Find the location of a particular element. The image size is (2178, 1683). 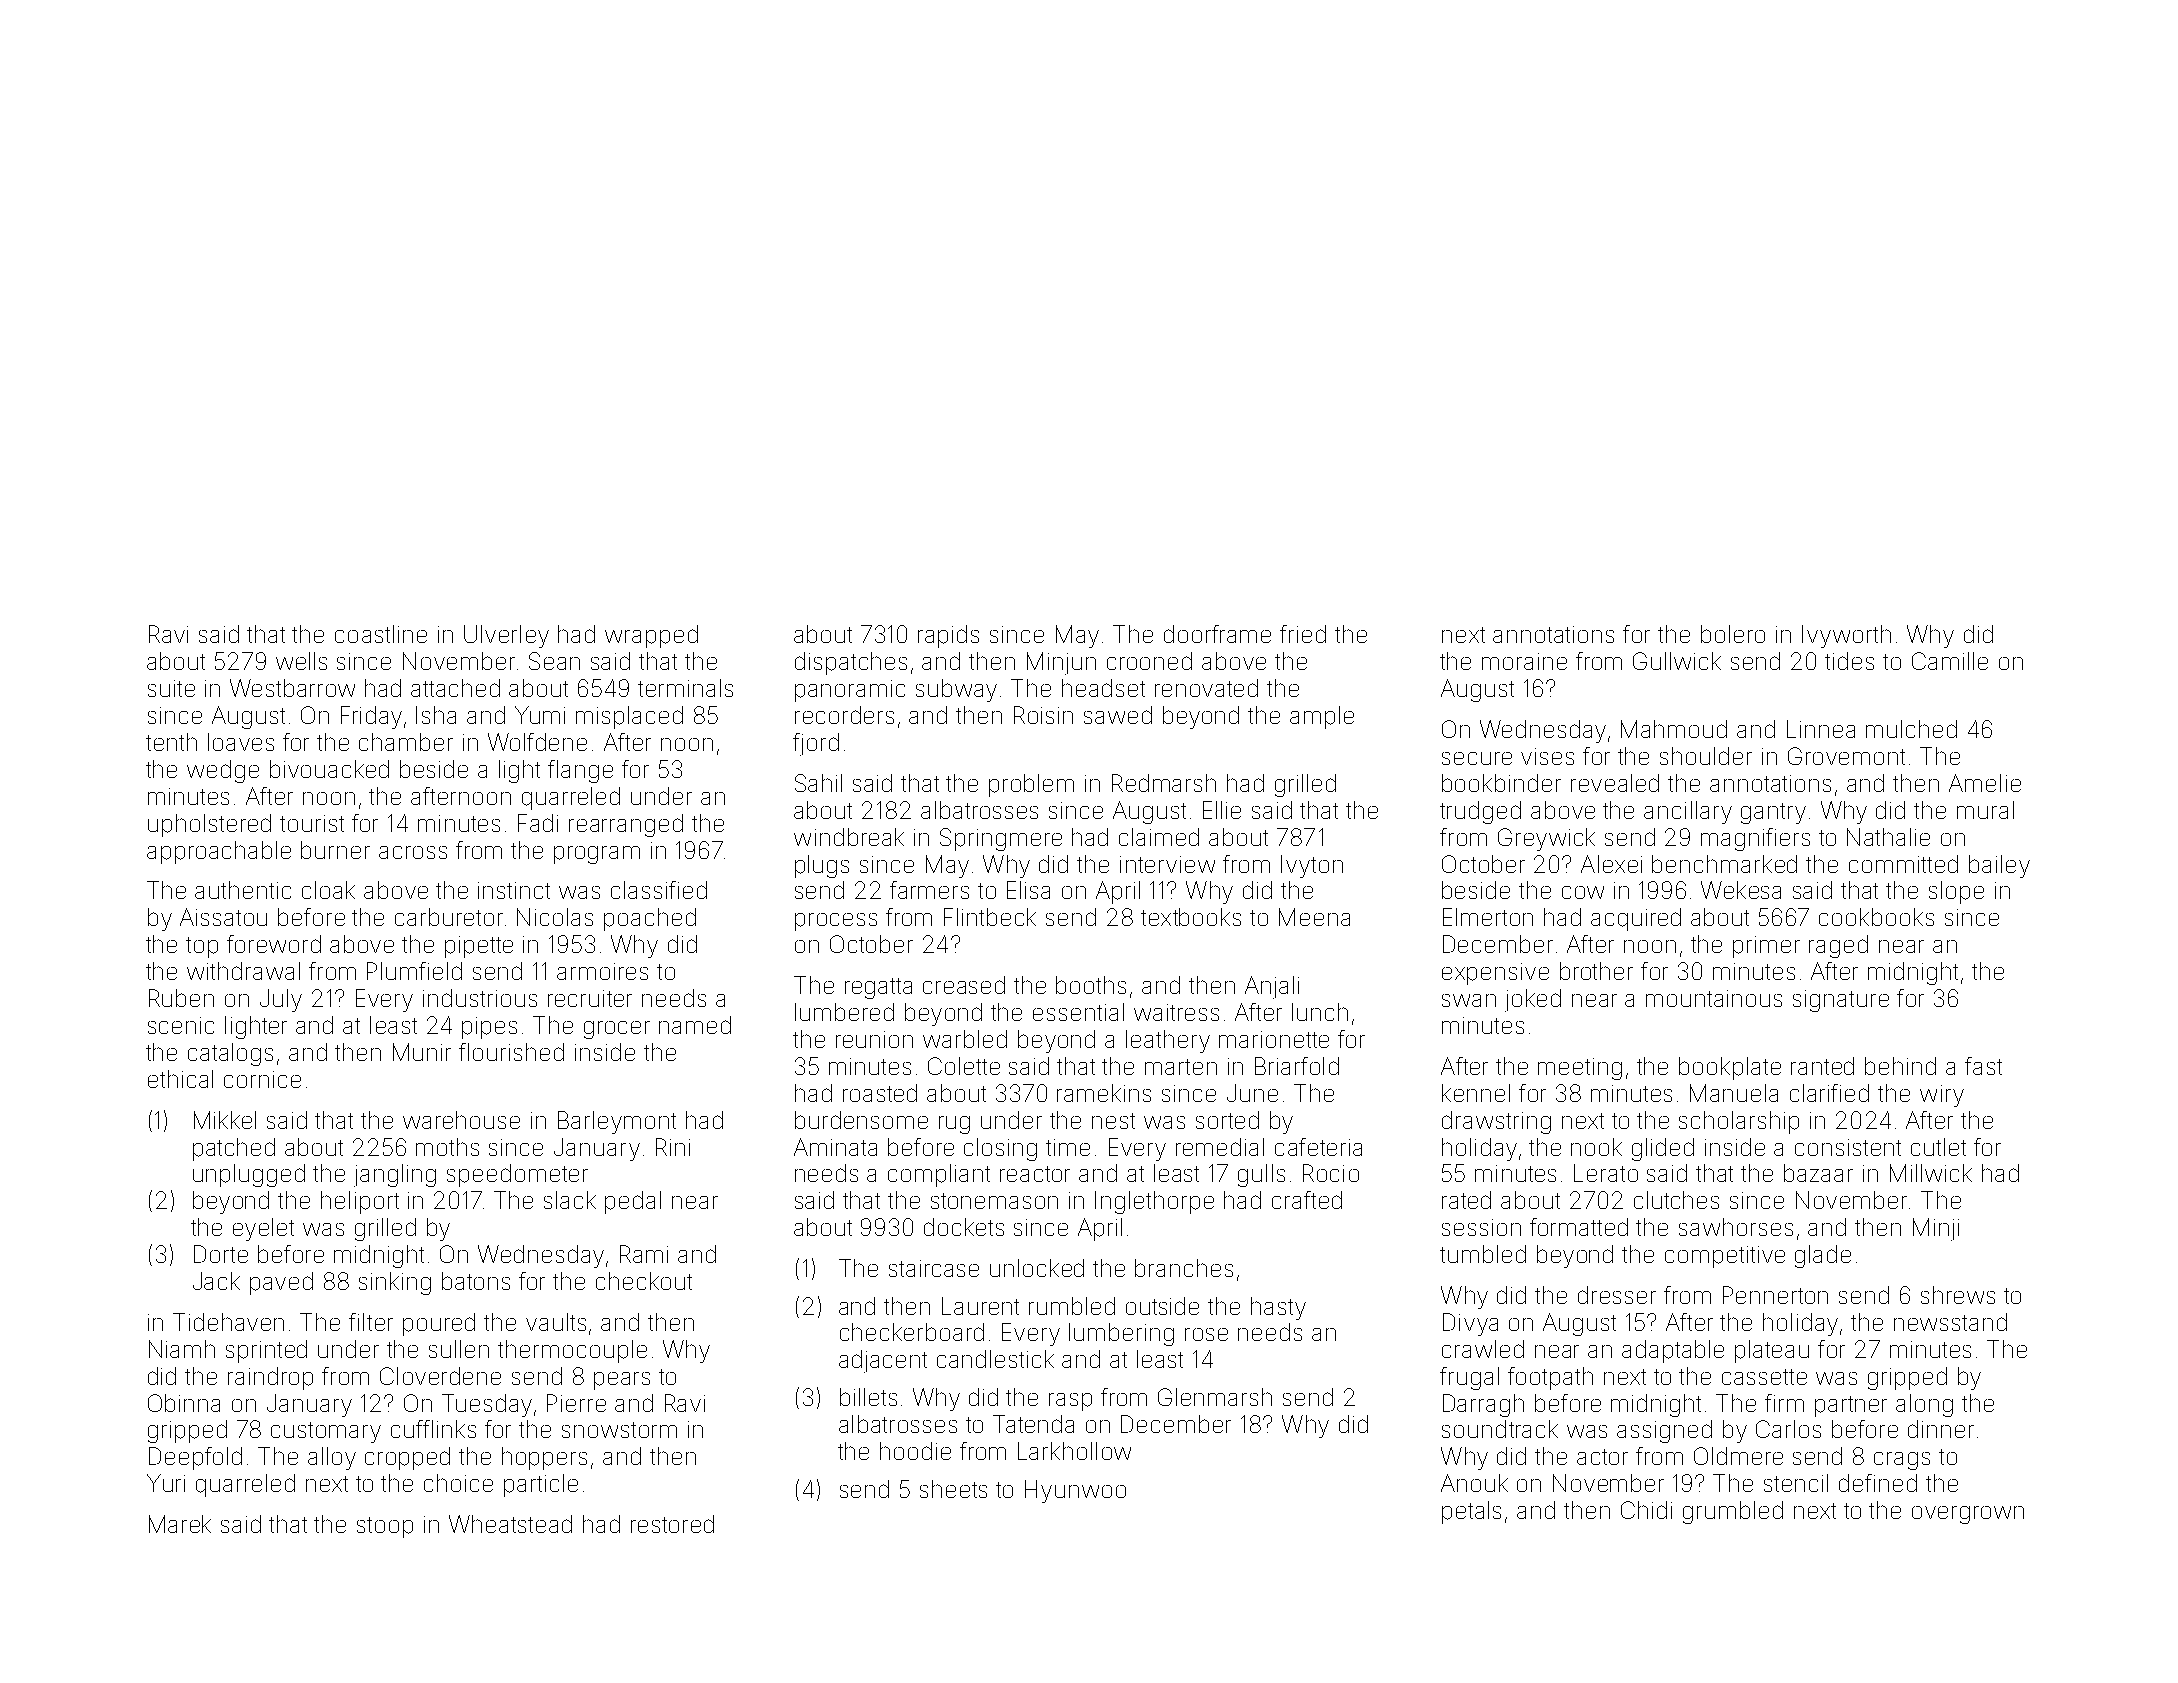

Chidi is located at coordinates (1646, 1510).
